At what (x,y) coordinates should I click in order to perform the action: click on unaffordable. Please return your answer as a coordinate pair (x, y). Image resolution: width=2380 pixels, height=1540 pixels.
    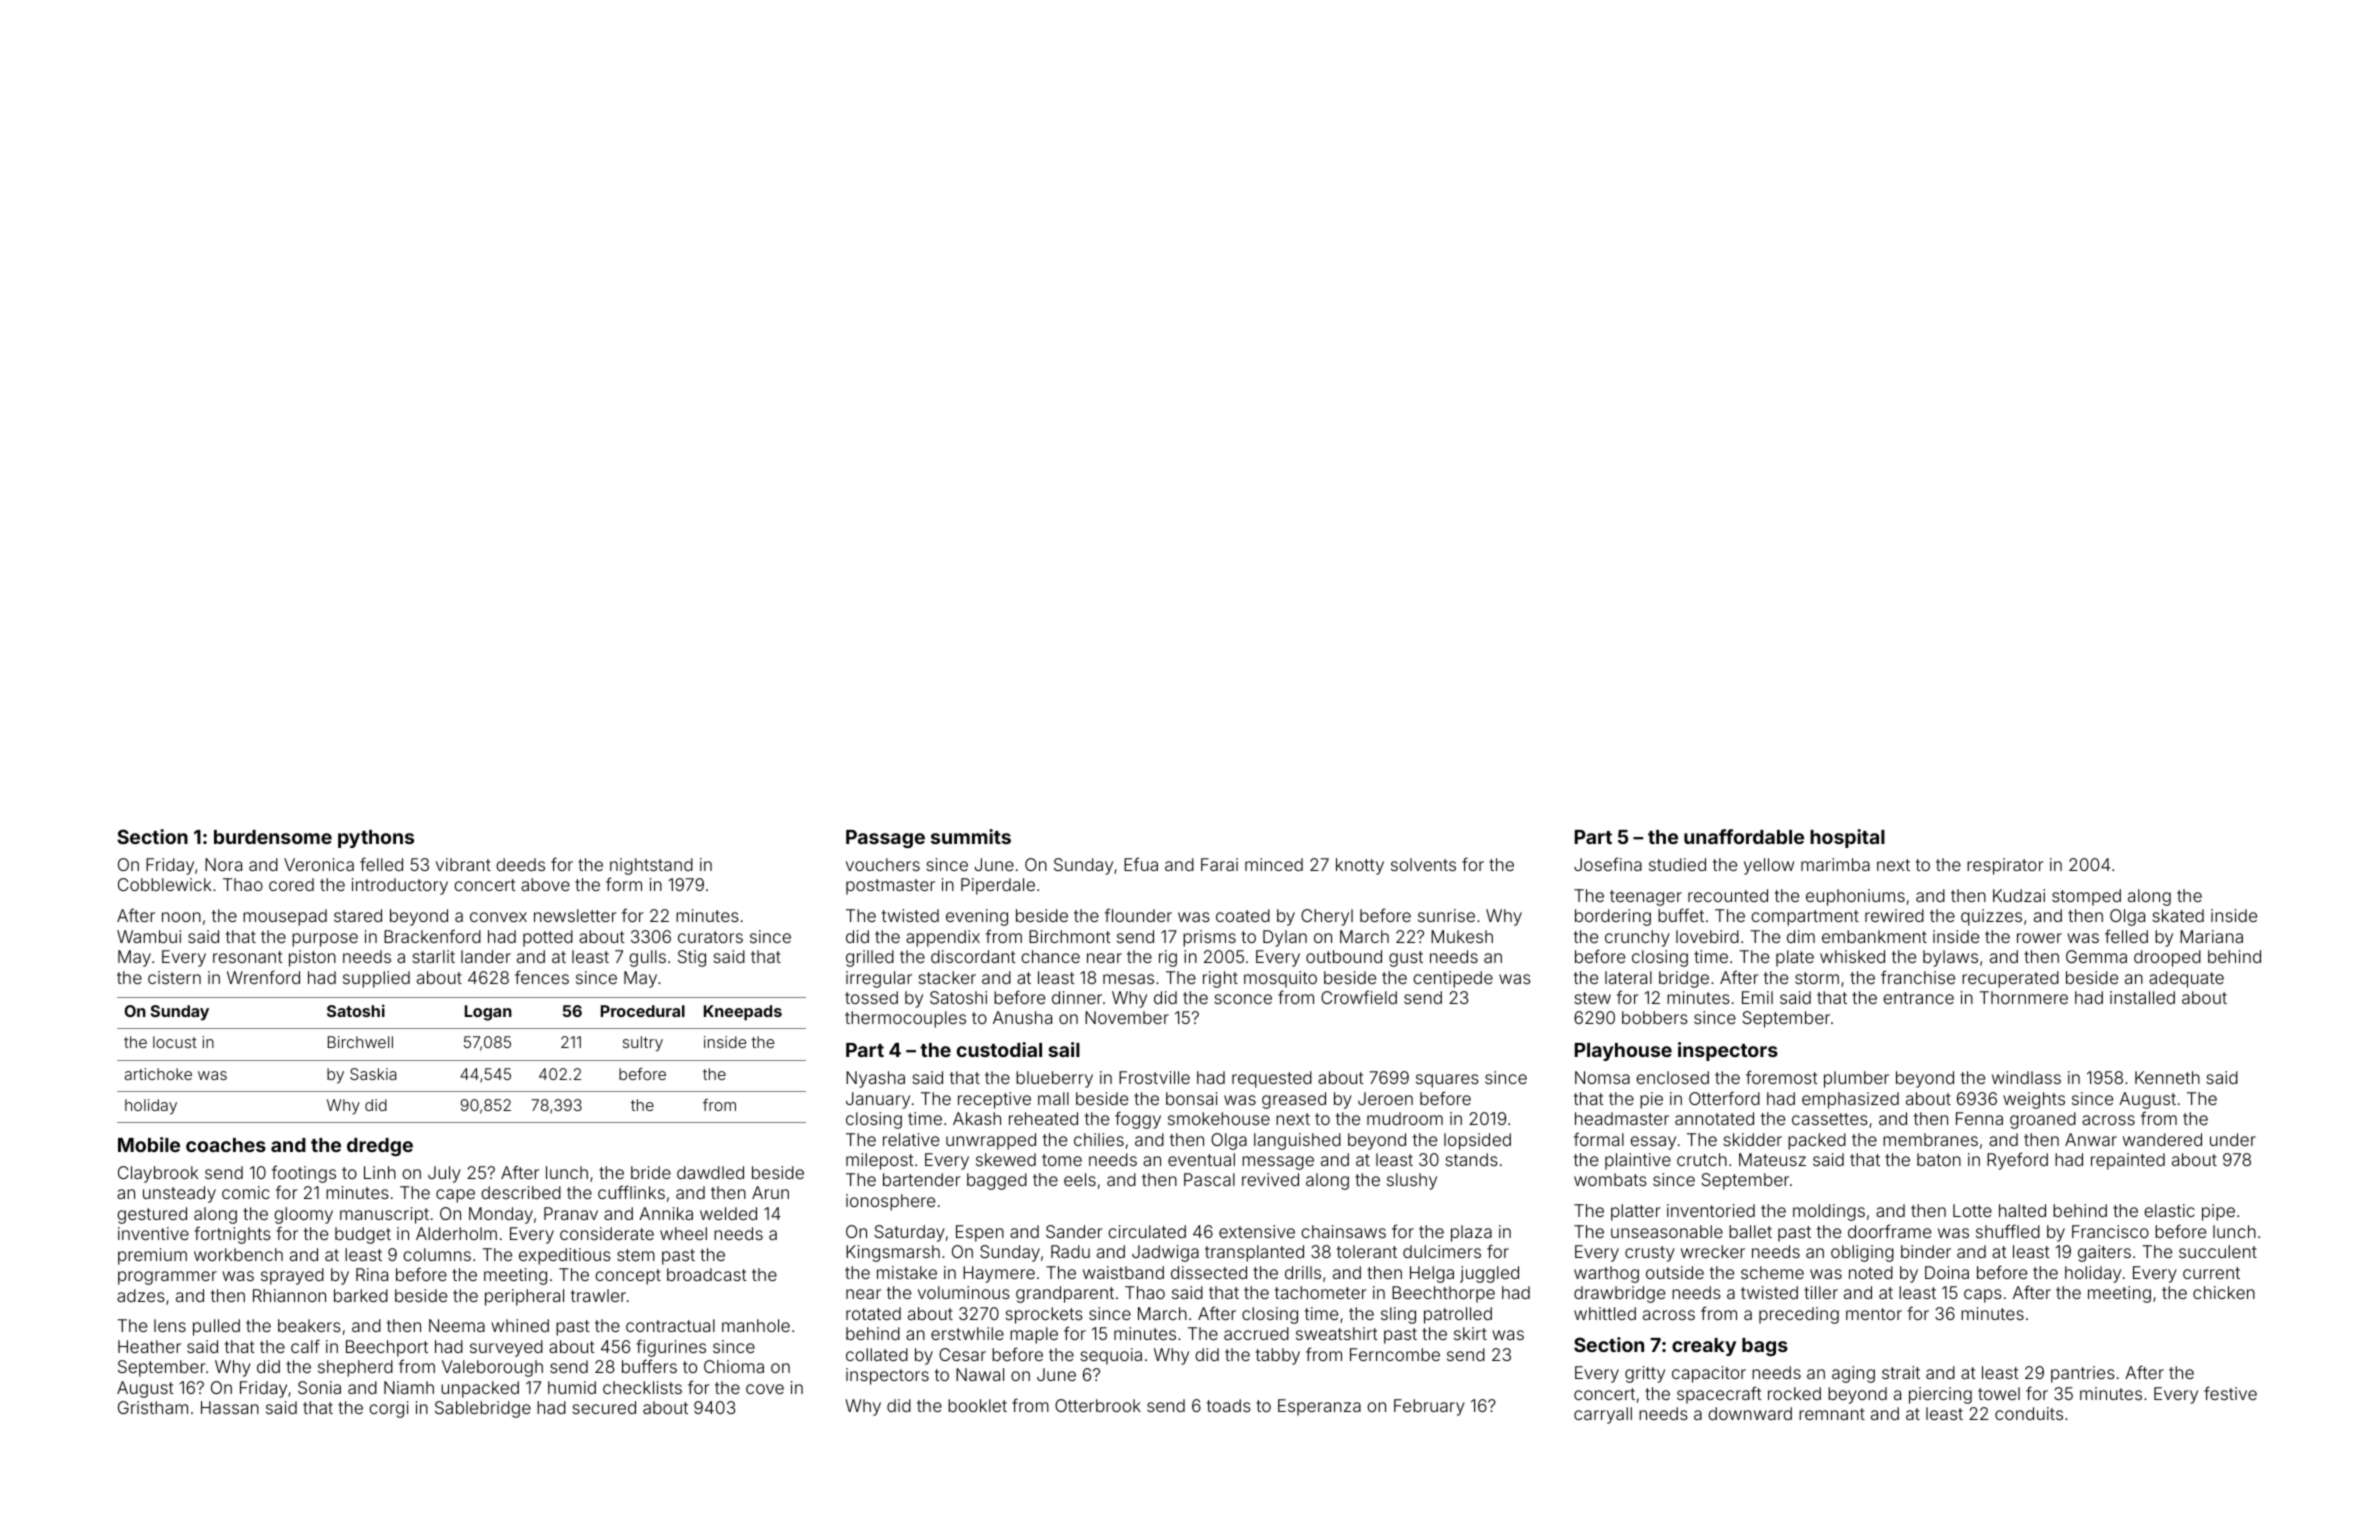
    Looking at the image, I should click on (1744, 836).
